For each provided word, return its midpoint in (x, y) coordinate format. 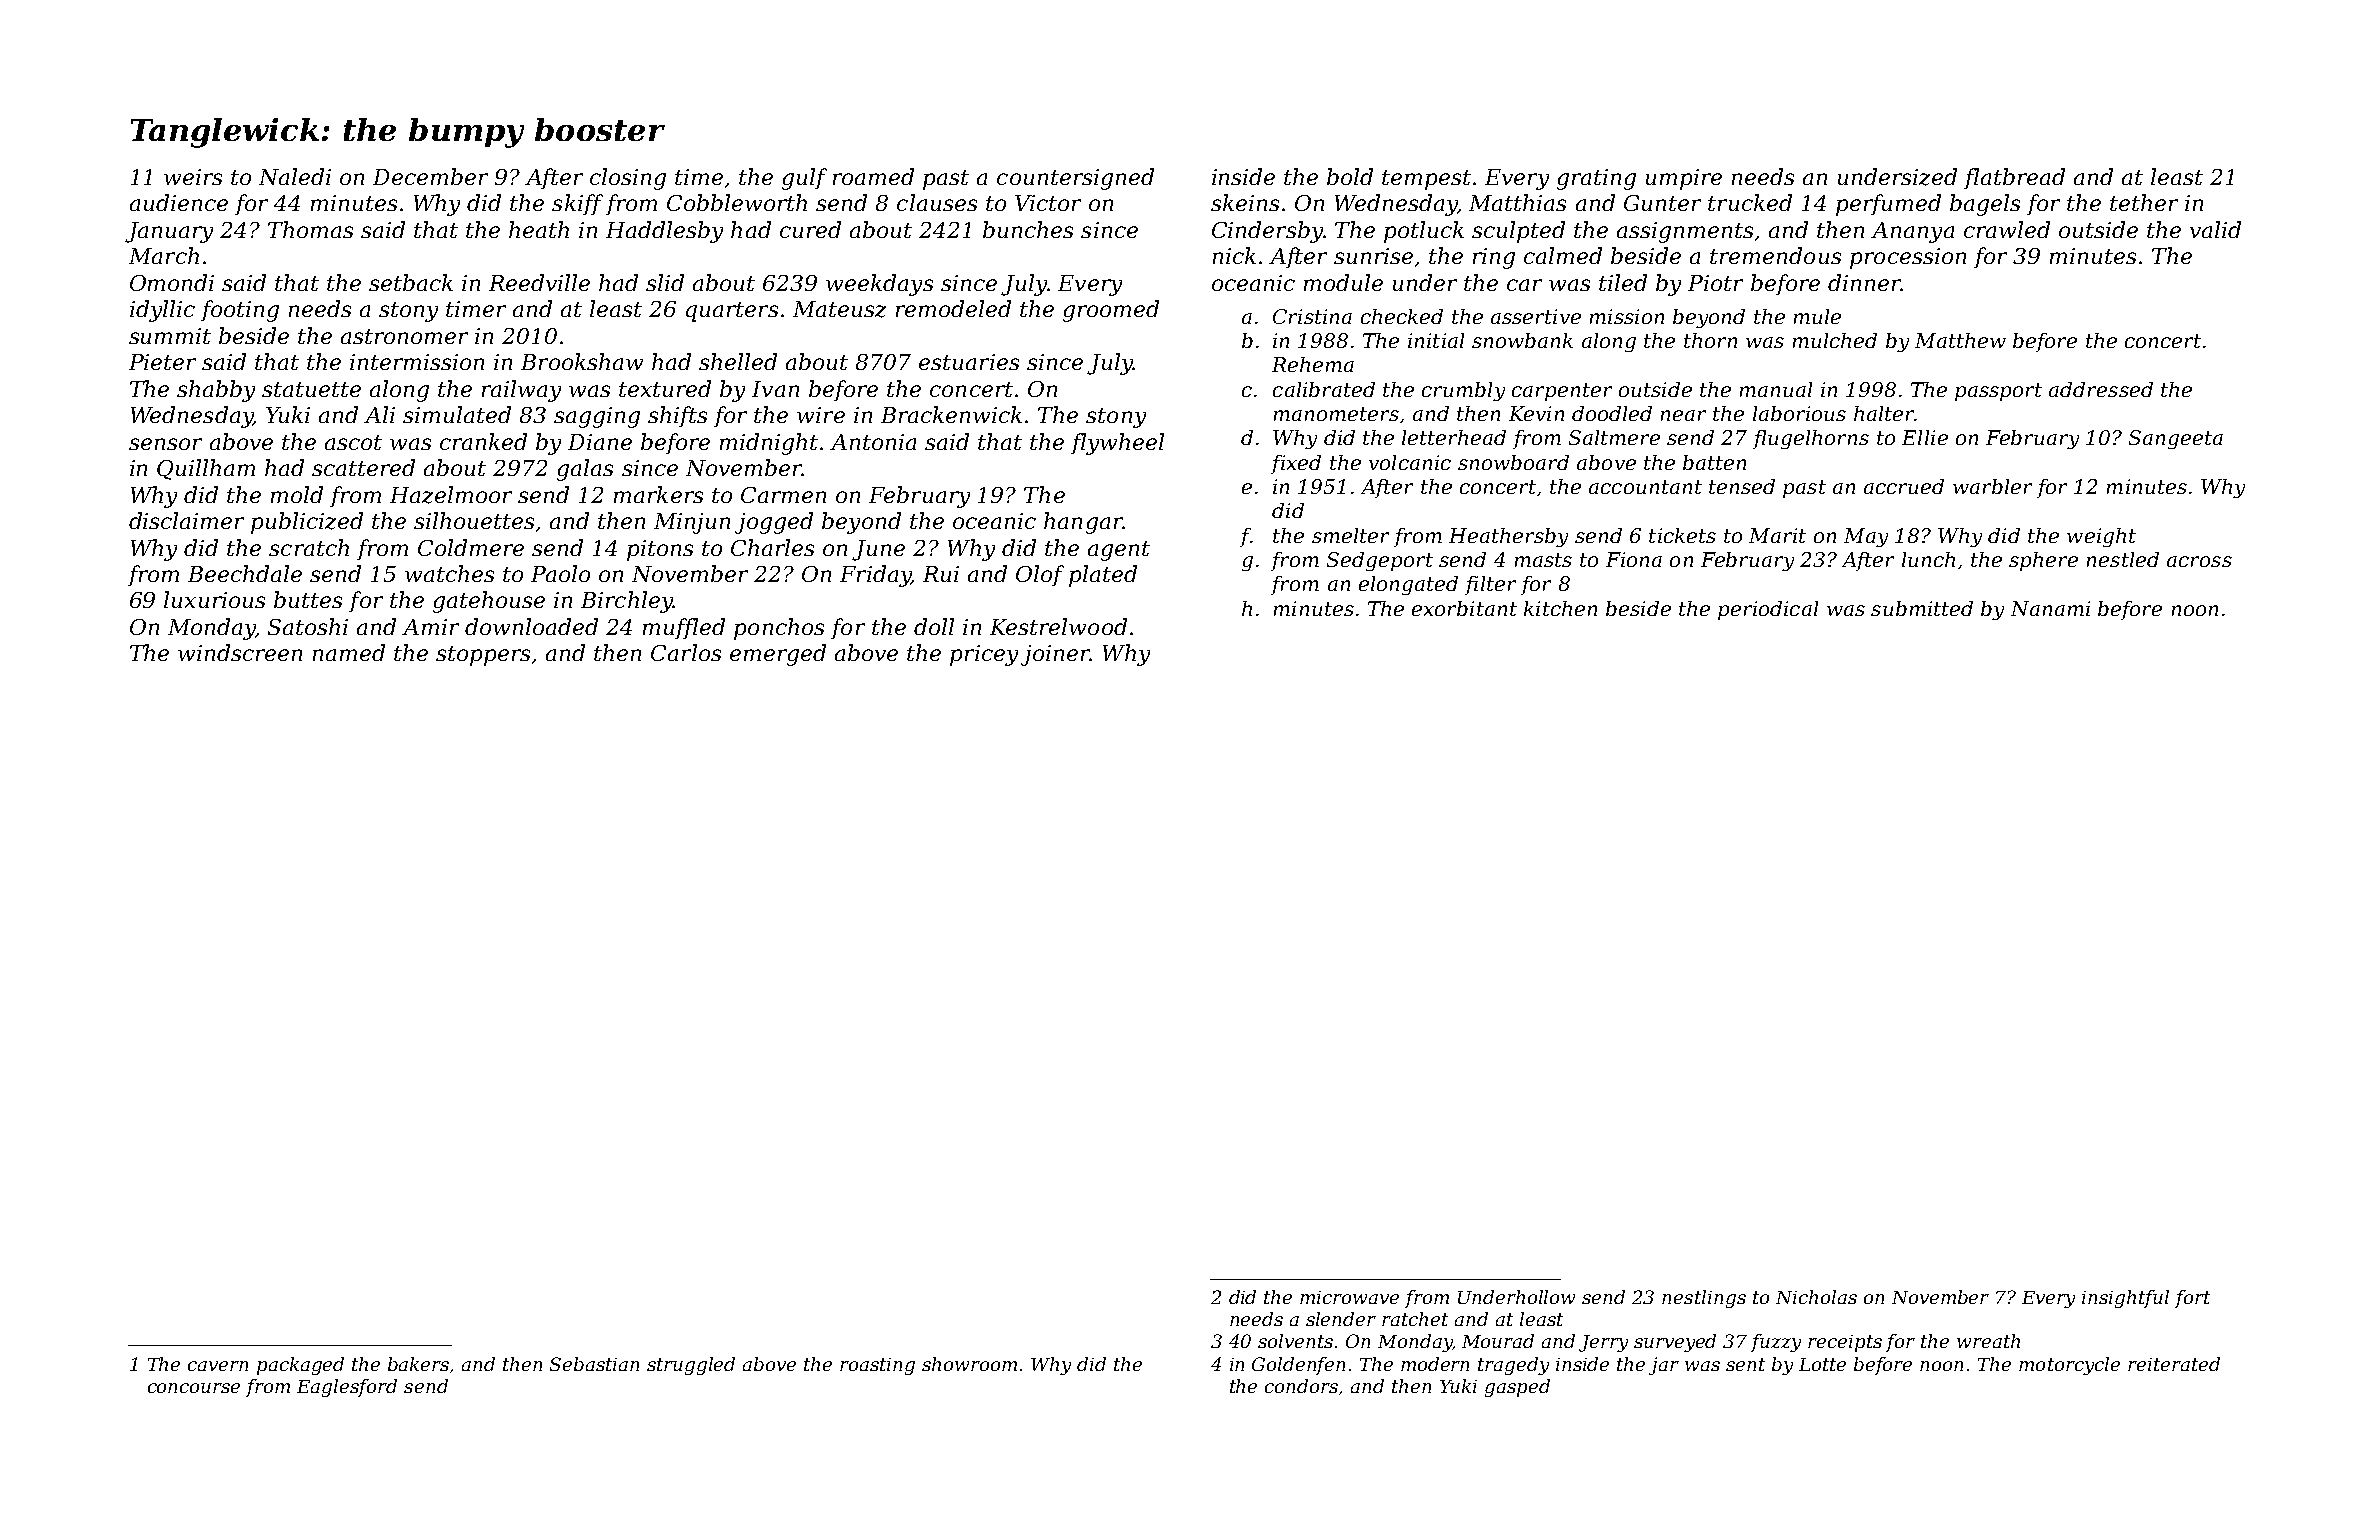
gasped (1517, 1388)
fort (2192, 1299)
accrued (1904, 486)
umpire (1684, 179)
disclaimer (186, 520)
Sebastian (594, 1364)
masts (1543, 560)
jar (1664, 1366)
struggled (691, 1366)
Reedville (539, 282)
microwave (1349, 1297)
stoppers (483, 656)
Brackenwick (951, 414)
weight (2101, 537)
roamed (873, 176)
